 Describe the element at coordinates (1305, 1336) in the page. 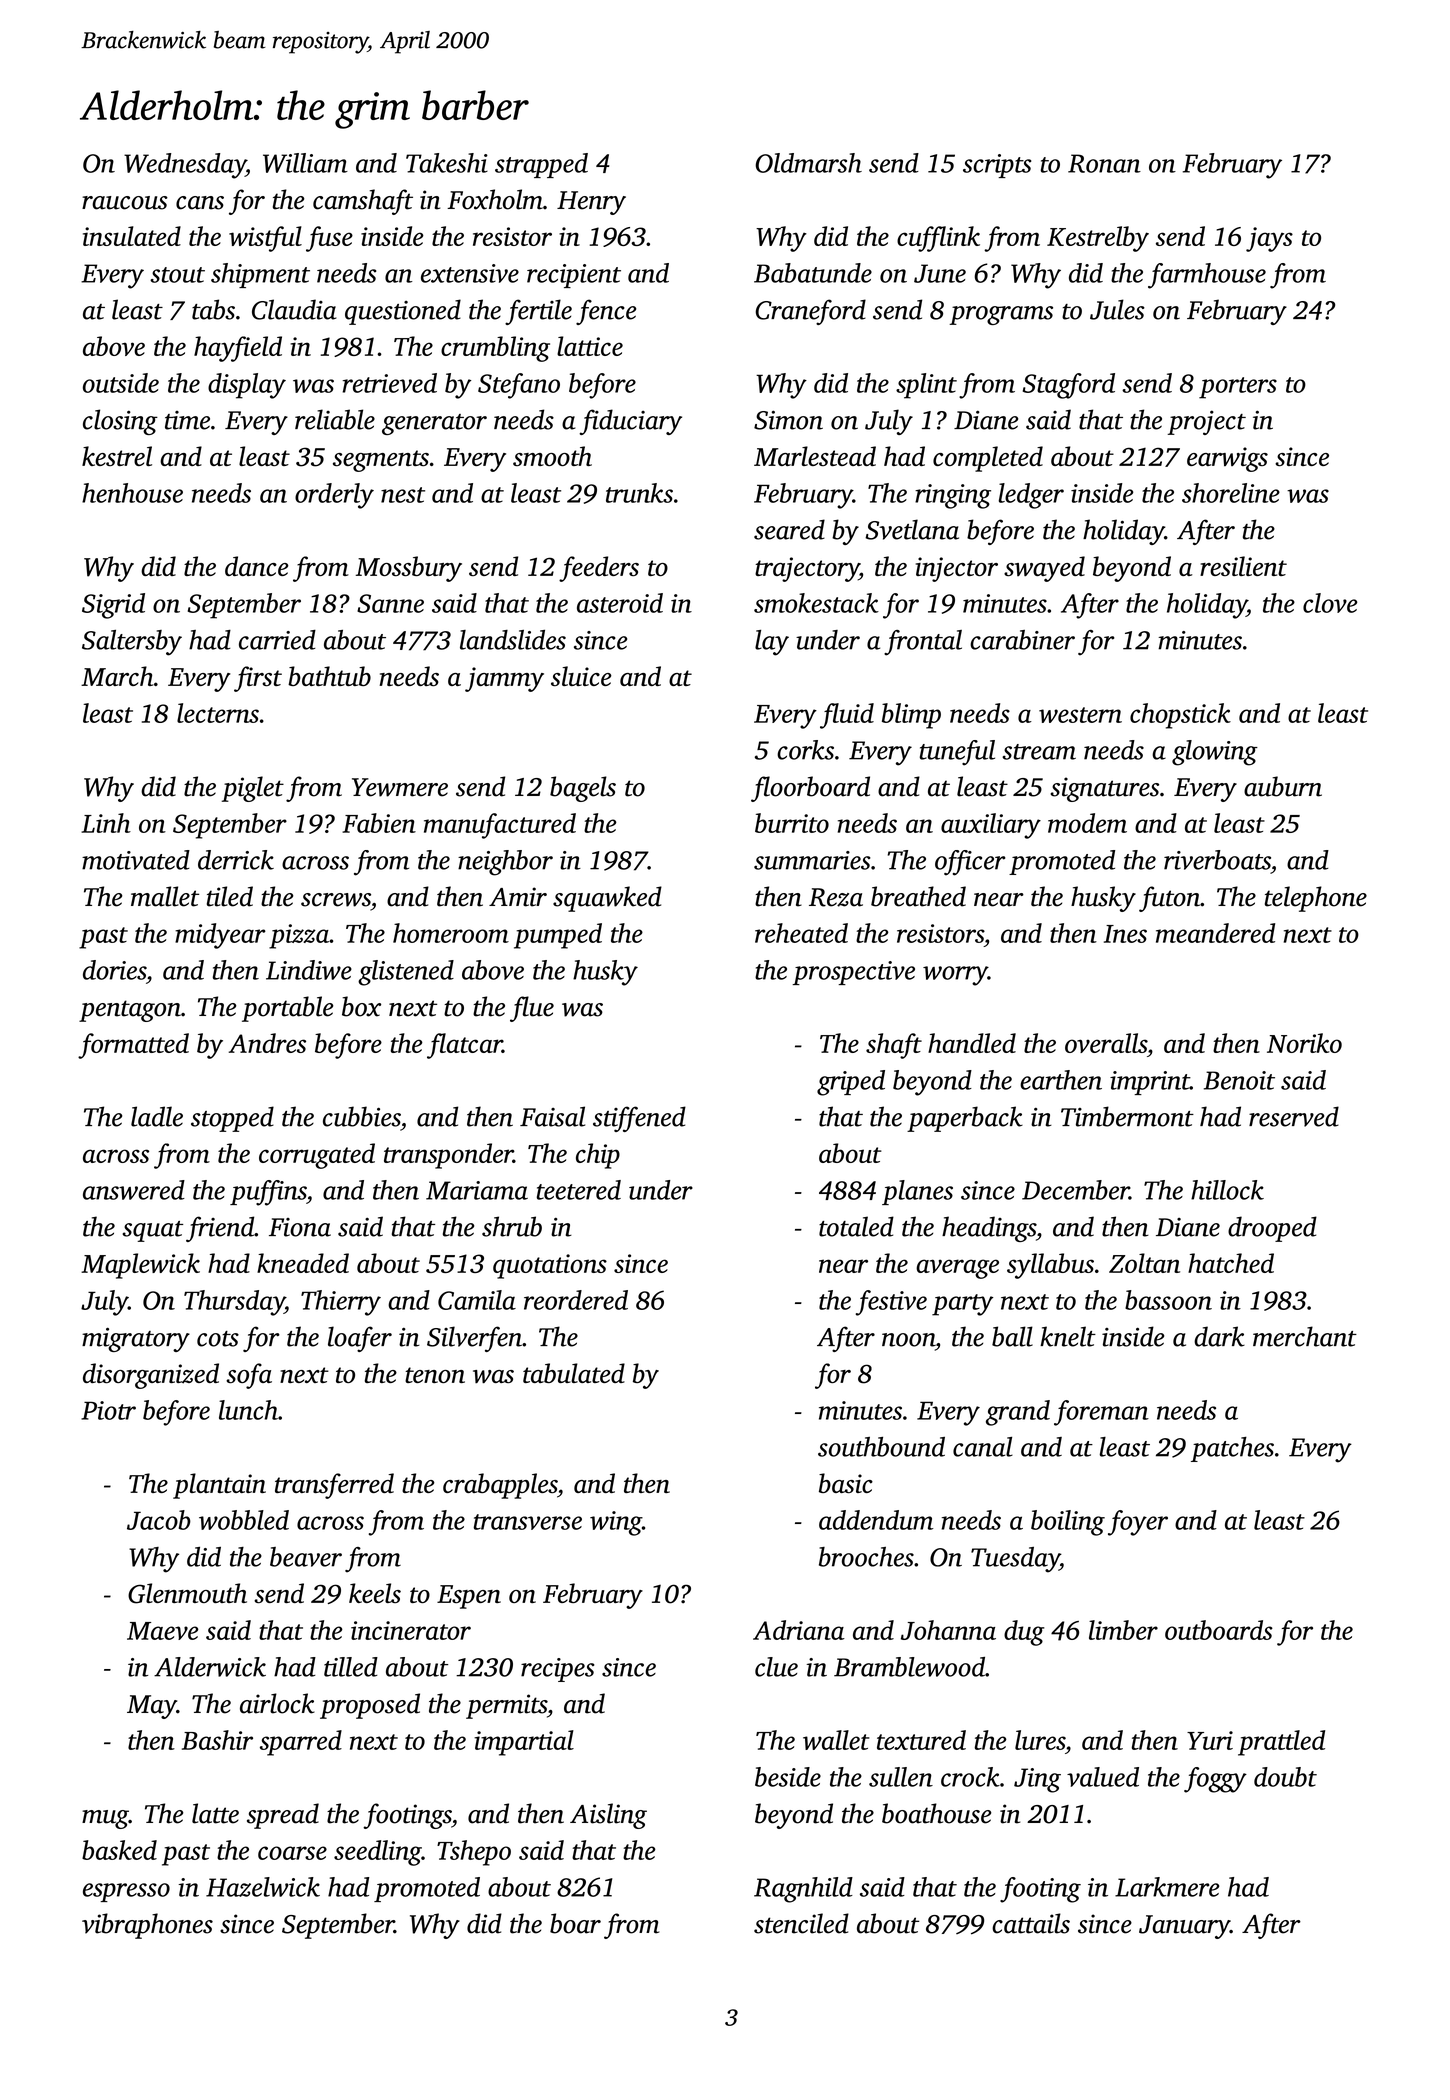

I see `merchant` at that location.
